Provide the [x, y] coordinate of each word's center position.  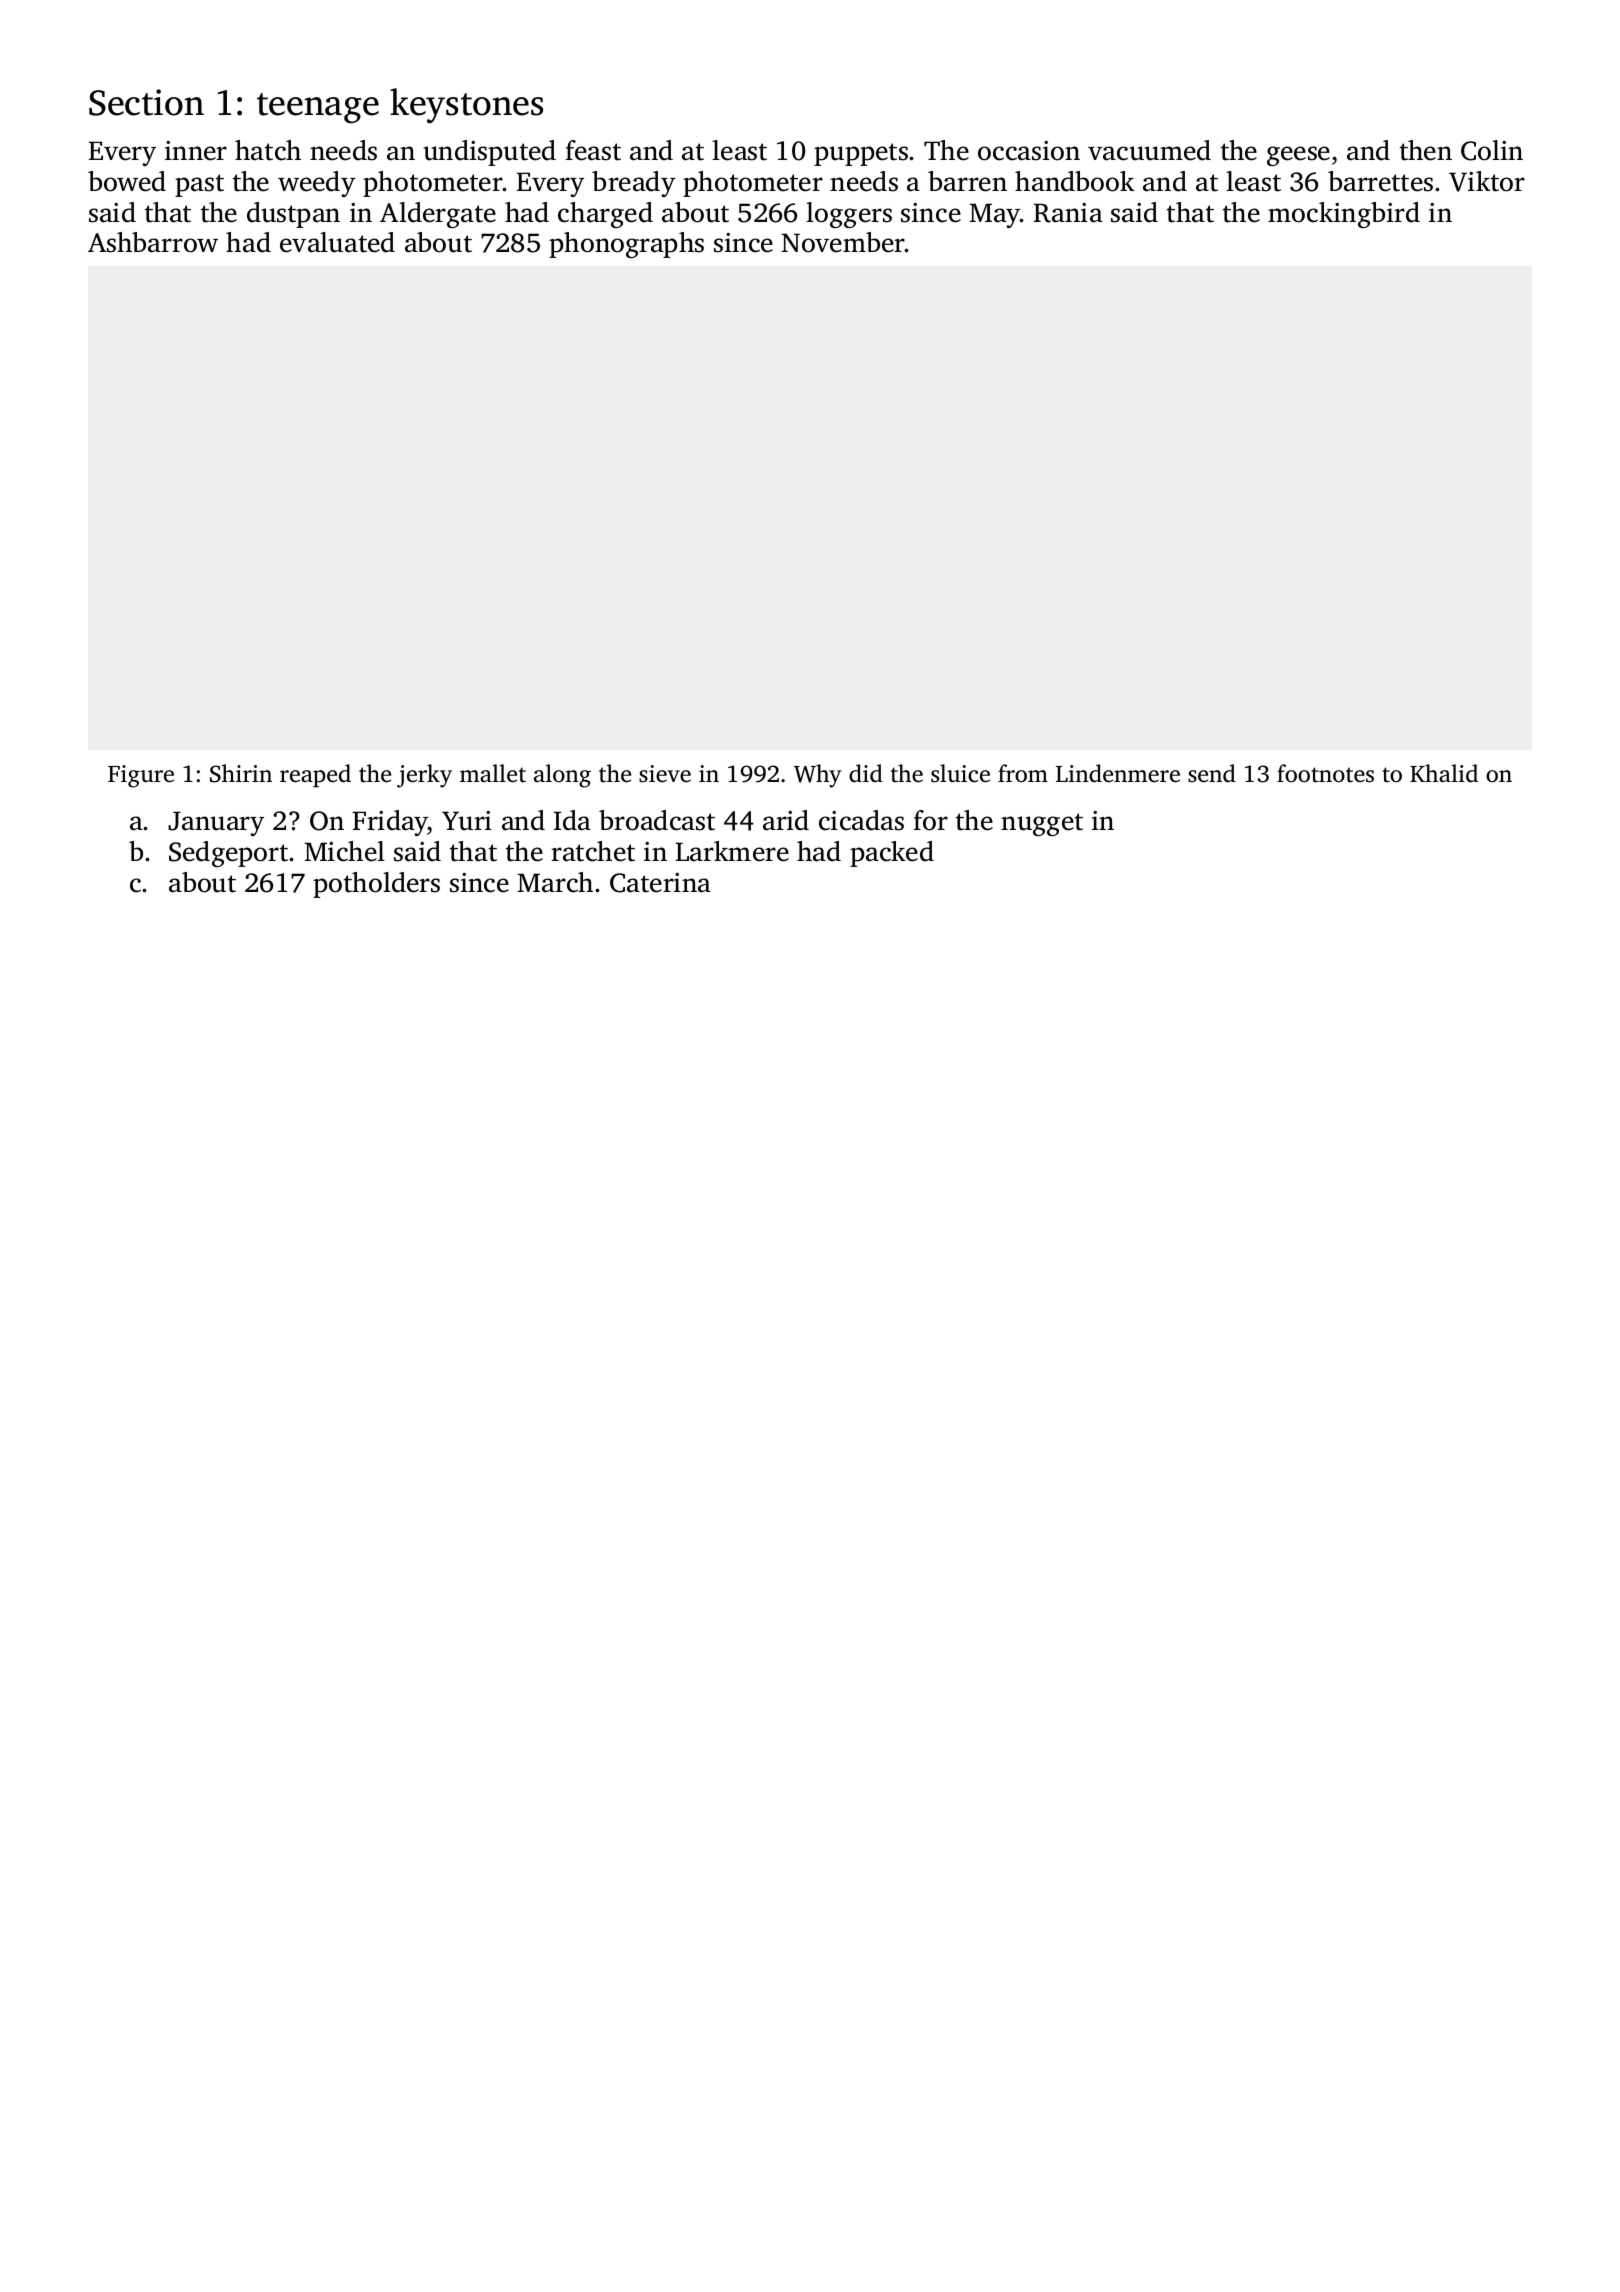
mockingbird [1344, 215]
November [843, 242]
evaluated [337, 242]
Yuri [467, 821]
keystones [466, 106]
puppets [861, 154]
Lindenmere [1118, 773]
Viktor [1487, 181]
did [866, 773]
